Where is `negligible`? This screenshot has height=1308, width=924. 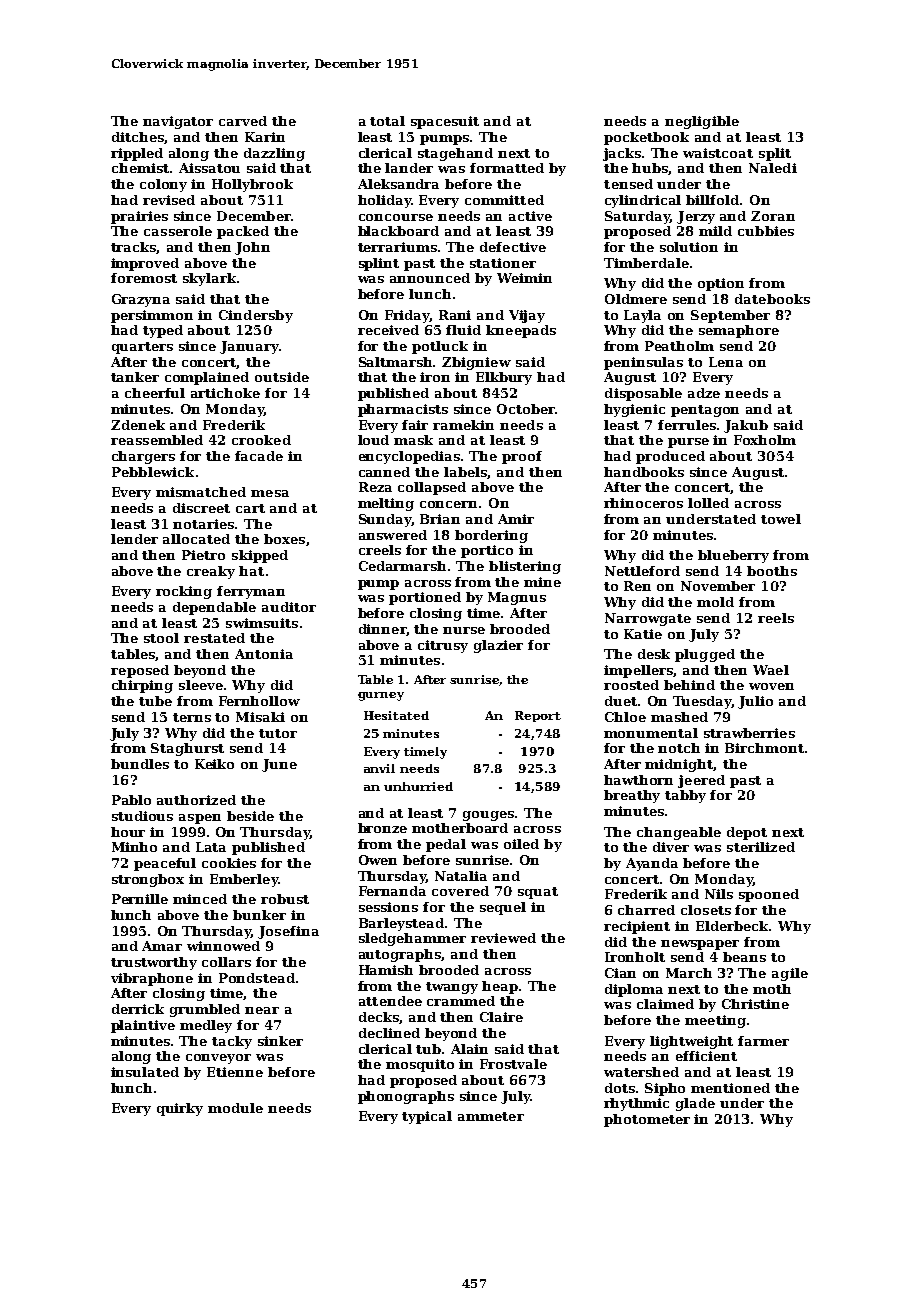 negligible is located at coordinates (702, 122).
